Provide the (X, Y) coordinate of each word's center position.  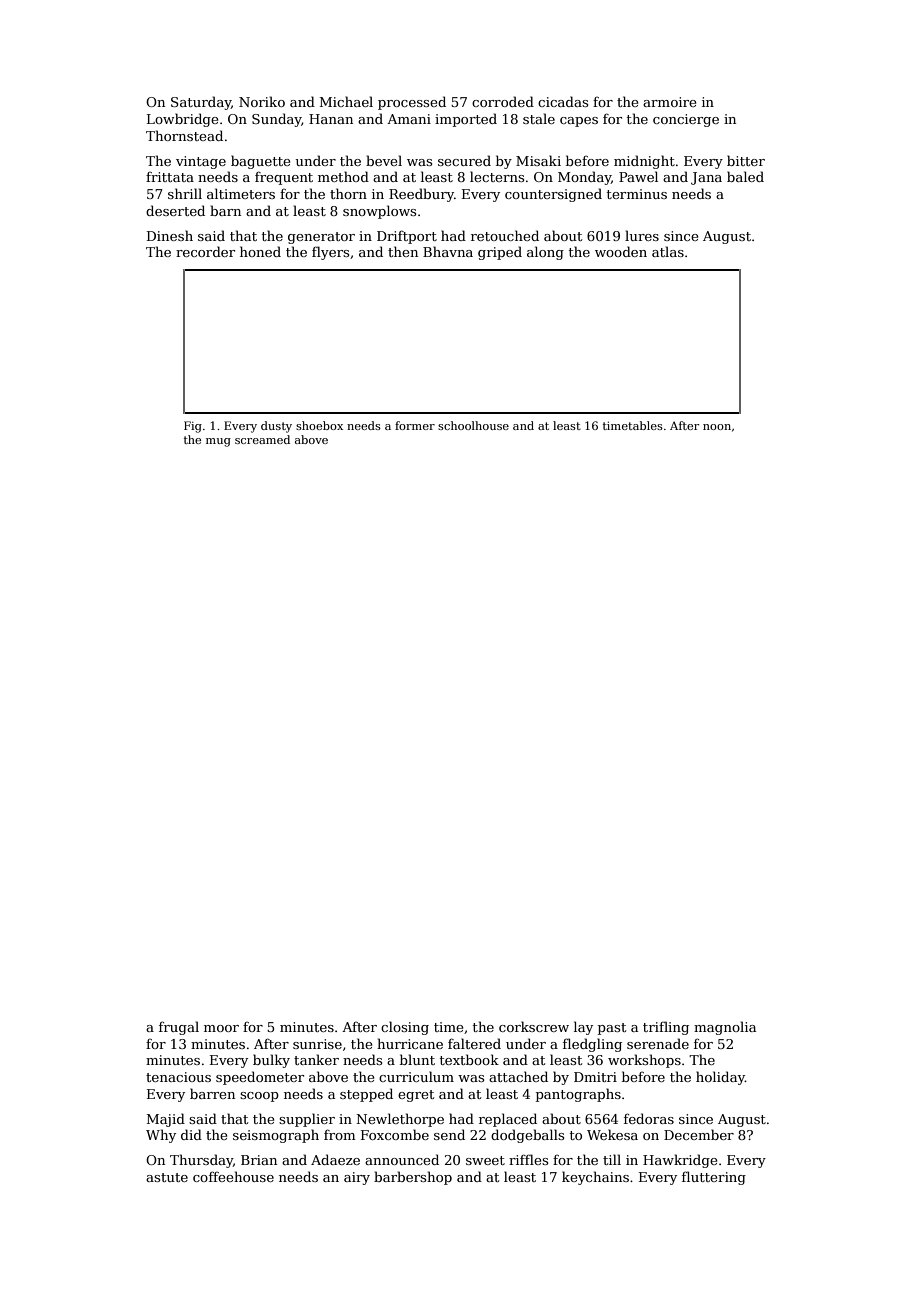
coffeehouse (233, 1176)
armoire (669, 102)
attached (518, 1076)
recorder (205, 251)
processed (412, 103)
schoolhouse (473, 425)
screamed (262, 439)
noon (717, 427)
